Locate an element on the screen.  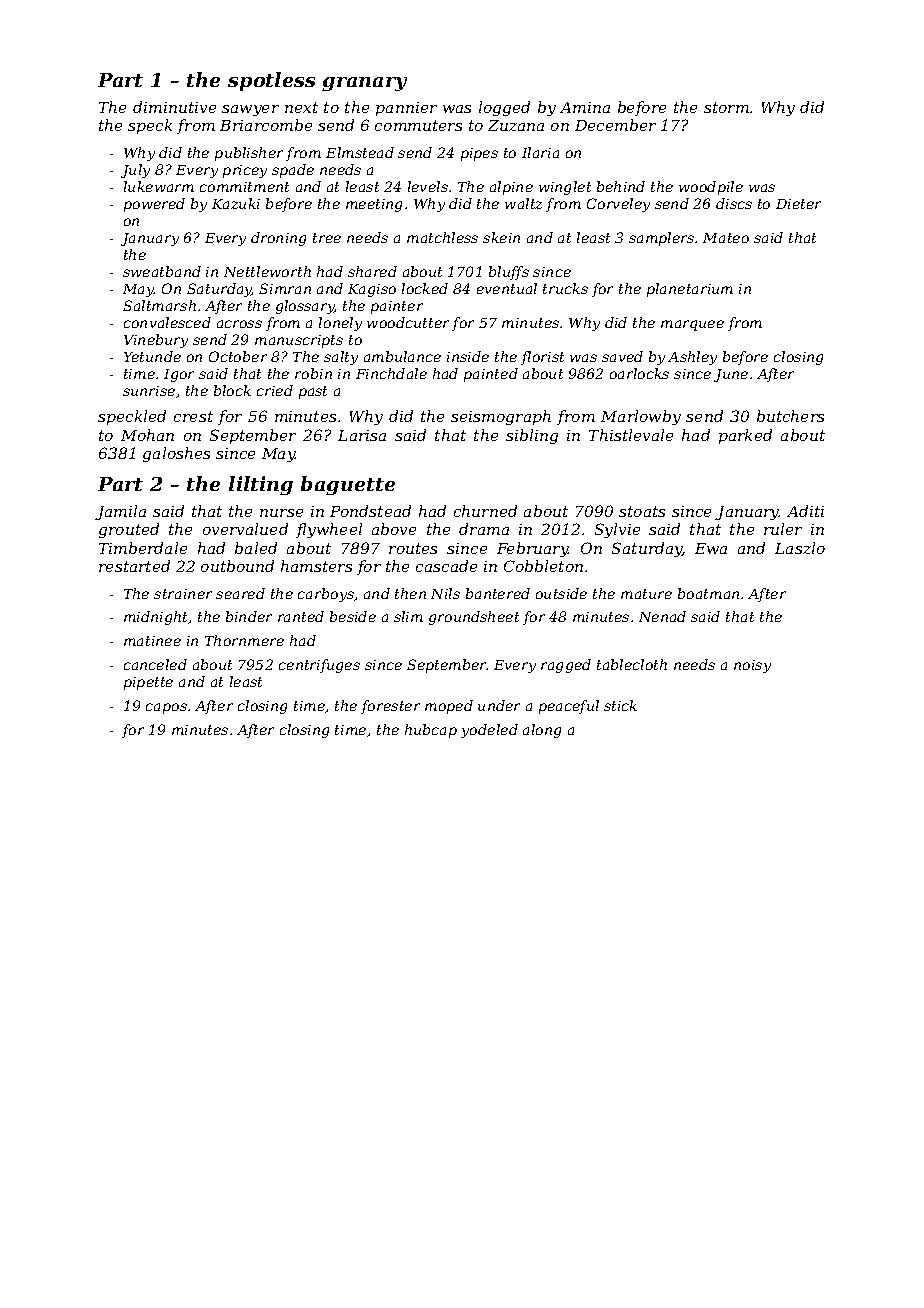
hamsters is located at coordinates (316, 566).
